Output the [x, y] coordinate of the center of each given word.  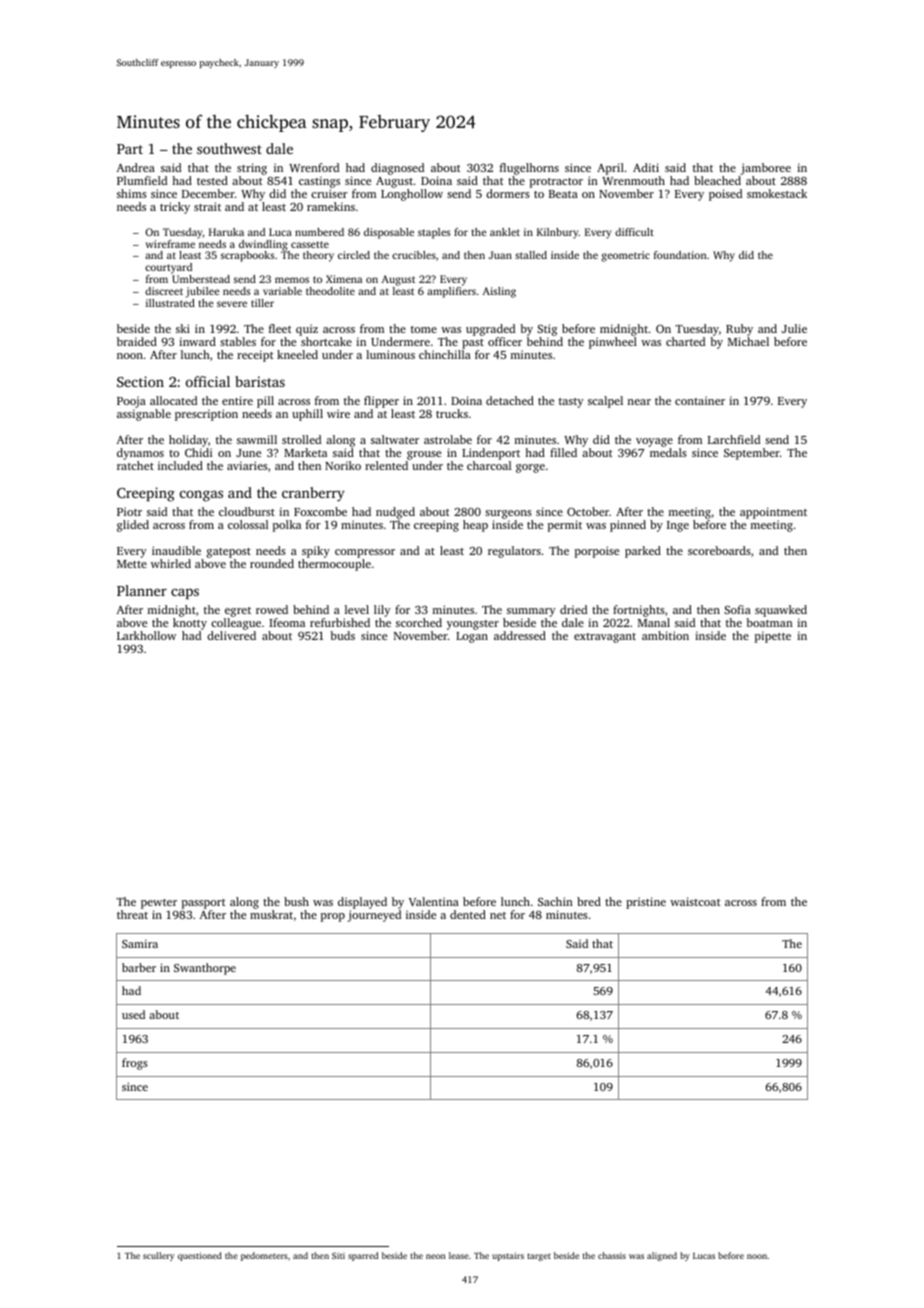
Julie [794, 328]
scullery [158, 1256]
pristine [646, 903]
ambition [665, 635]
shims [132, 193]
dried [573, 609]
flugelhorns [529, 169]
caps [185, 593]
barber [139, 967]
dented [468, 914]
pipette [772, 637]
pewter [159, 904]
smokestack [777, 193]
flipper [381, 402]
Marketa [305, 452]
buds [342, 635]
